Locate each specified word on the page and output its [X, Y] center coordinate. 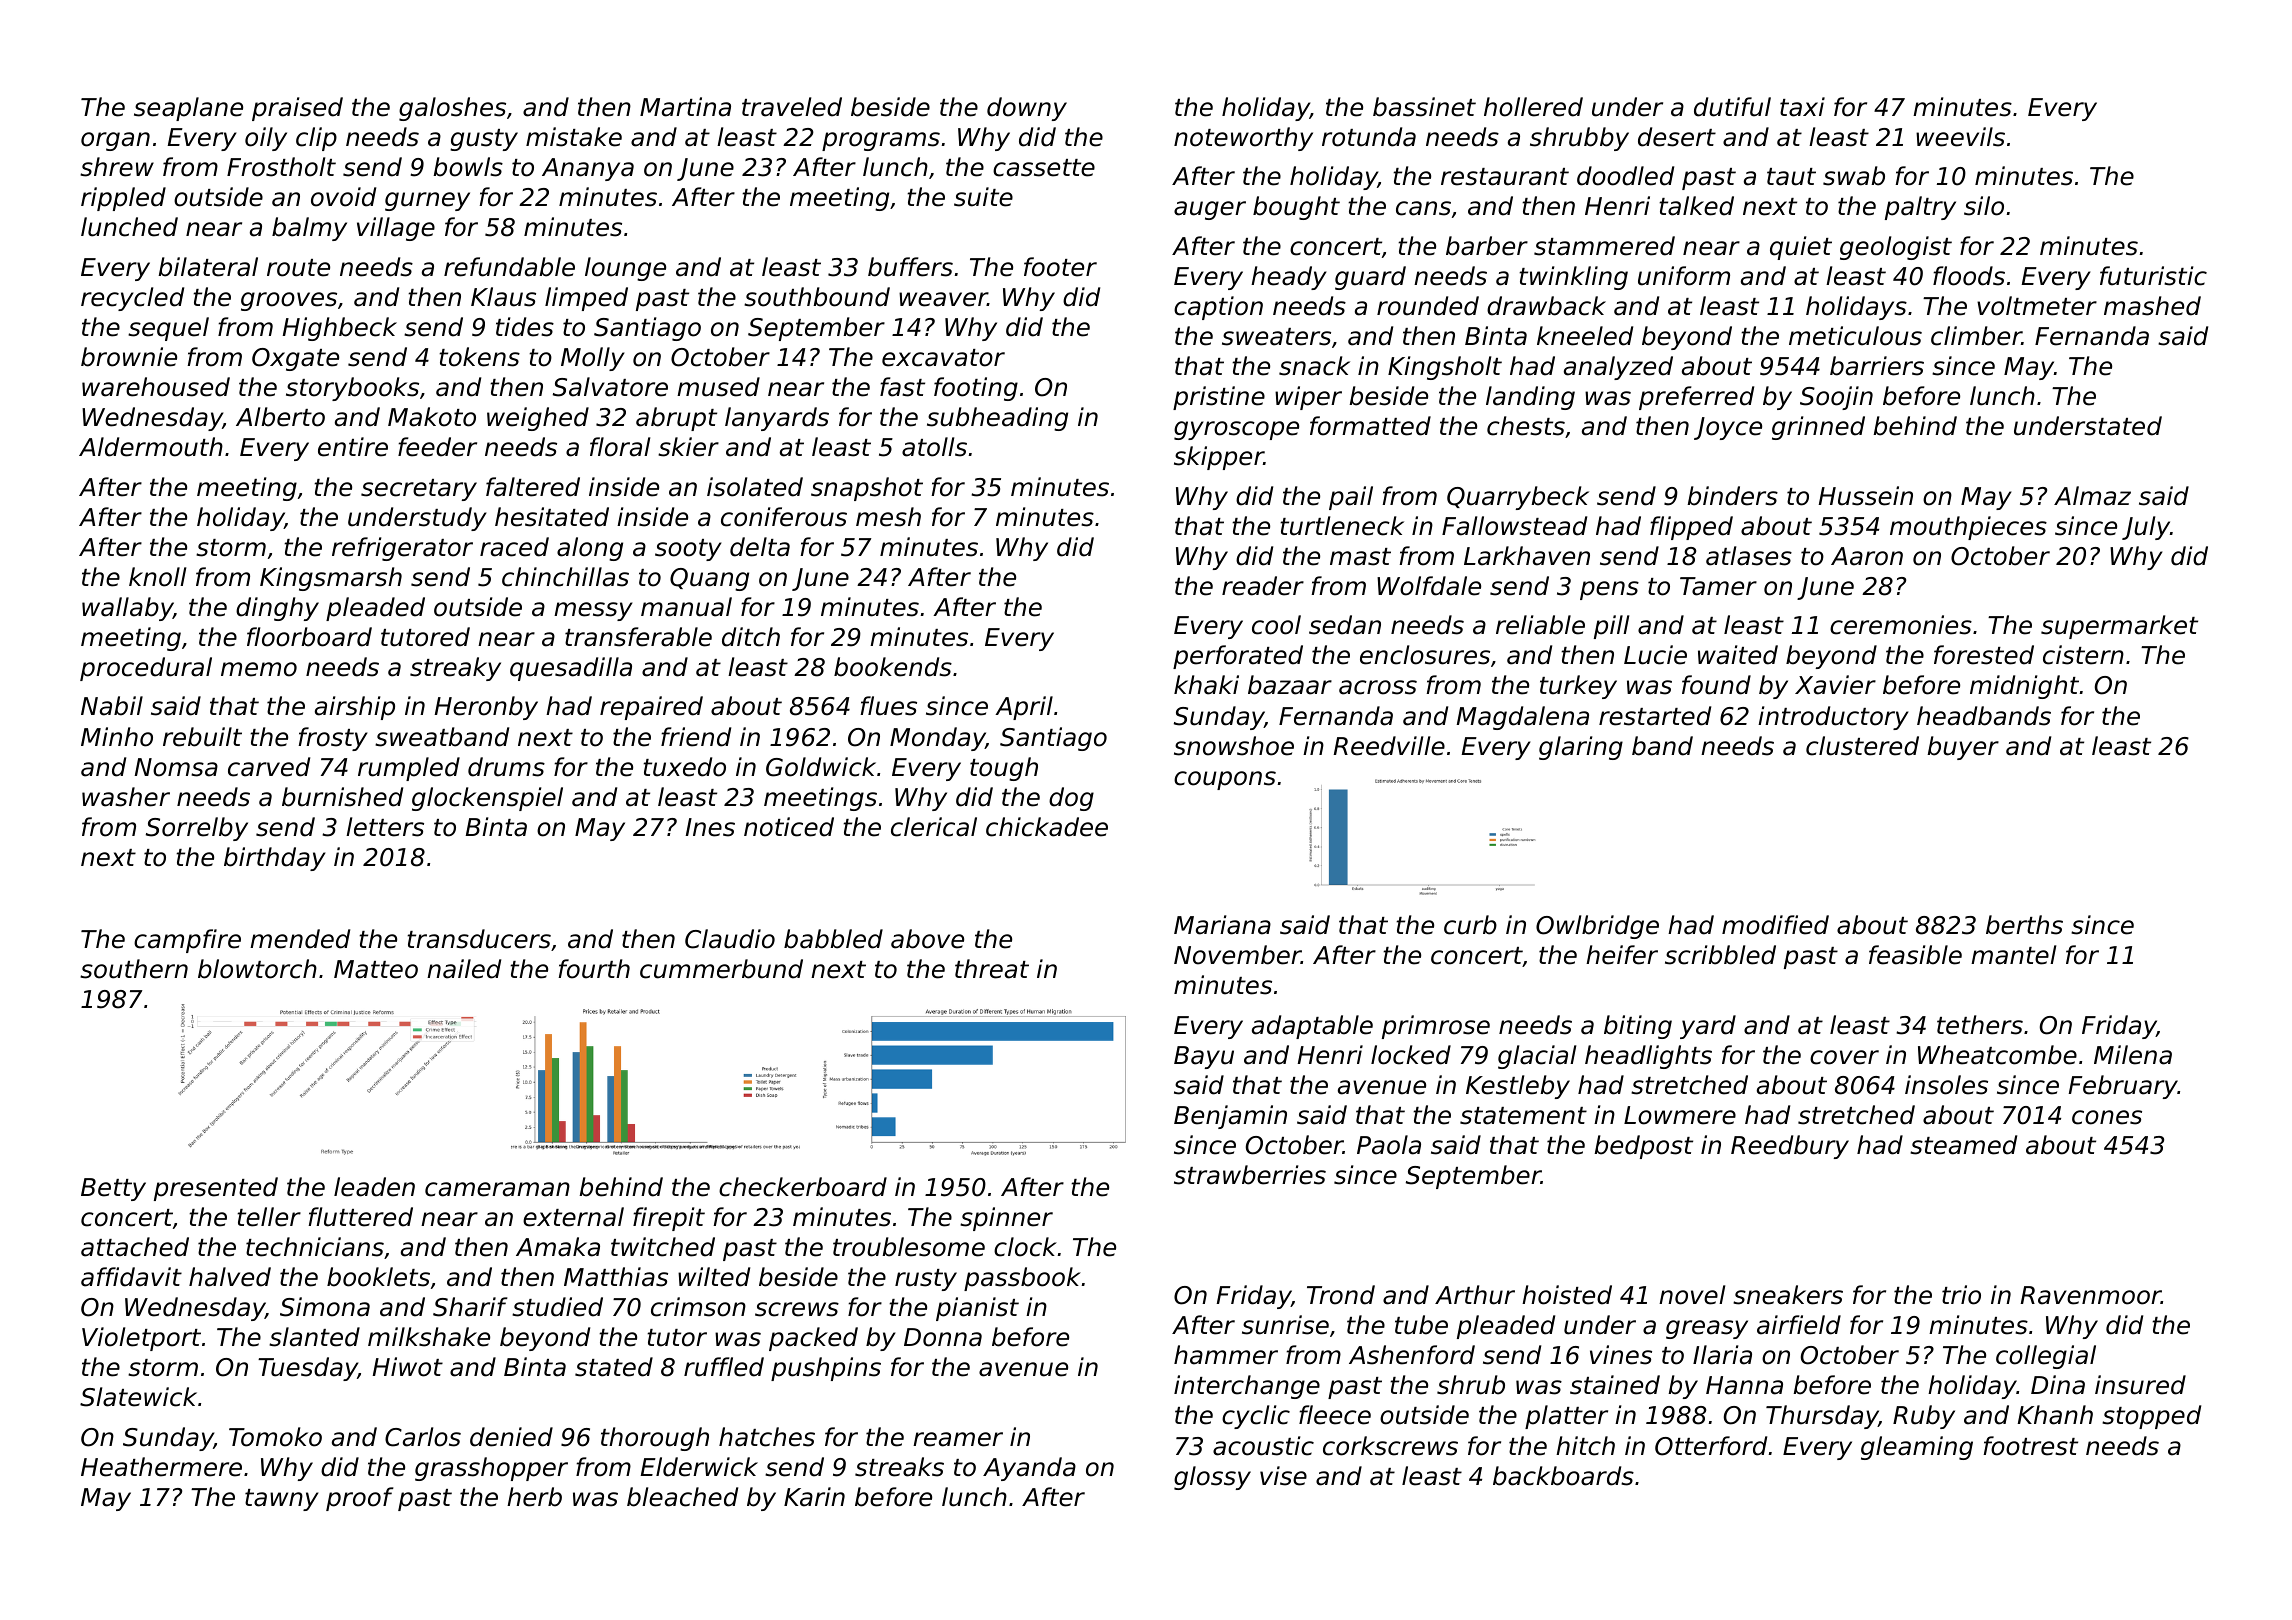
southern [134, 969]
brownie [129, 357]
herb [534, 1497]
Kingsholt [1445, 368]
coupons [1225, 780]
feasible [1915, 955]
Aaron [1867, 556]
